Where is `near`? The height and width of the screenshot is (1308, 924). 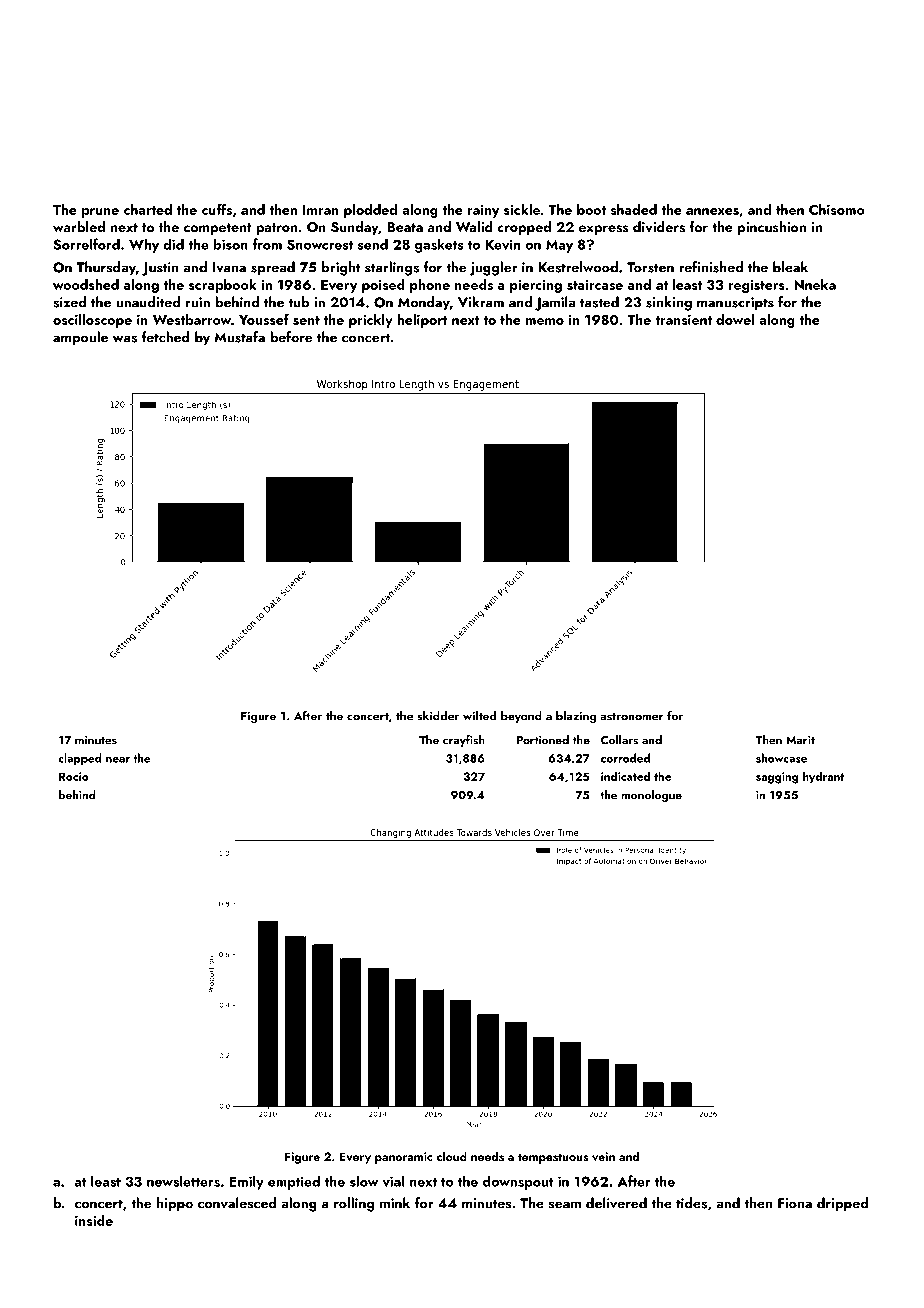 near is located at coordinates (118, 760).
